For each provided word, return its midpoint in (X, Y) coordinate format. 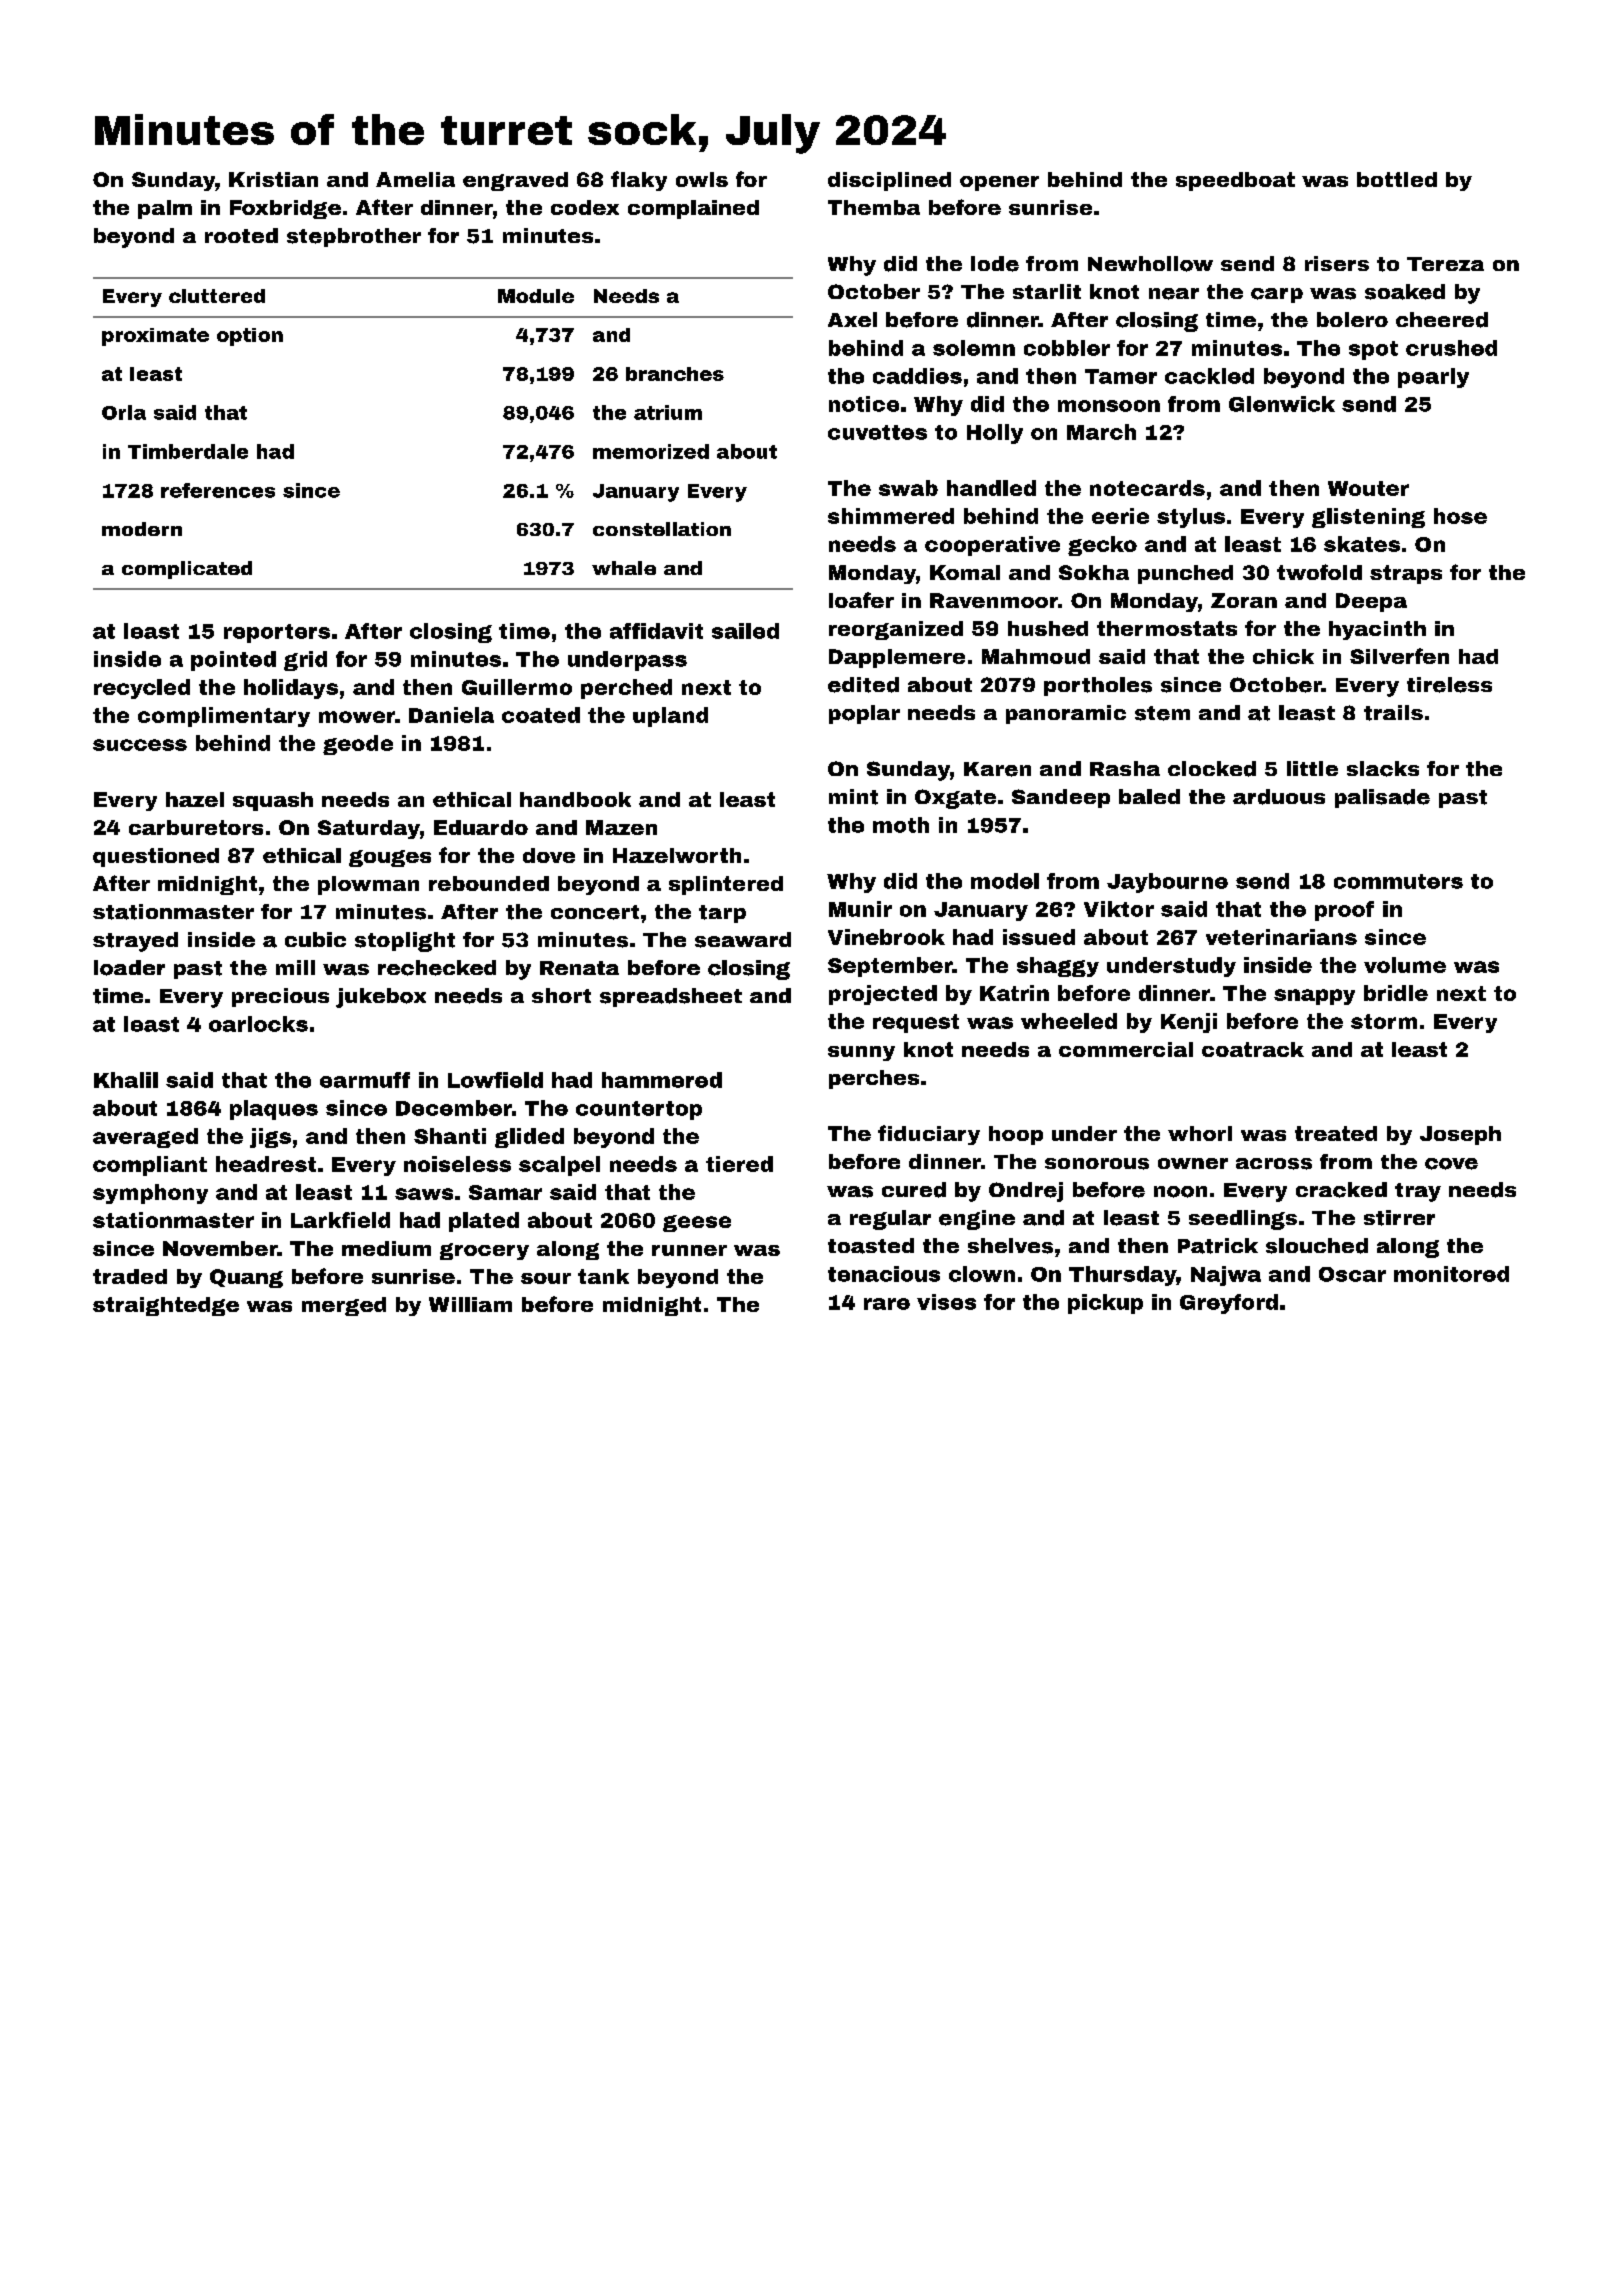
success (140, 745)
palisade (1382, 798)
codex (585, 207)
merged (344, 1306)
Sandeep (1061, 798)
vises (946, 1302)
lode (995, 264)
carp (1277, 295)
